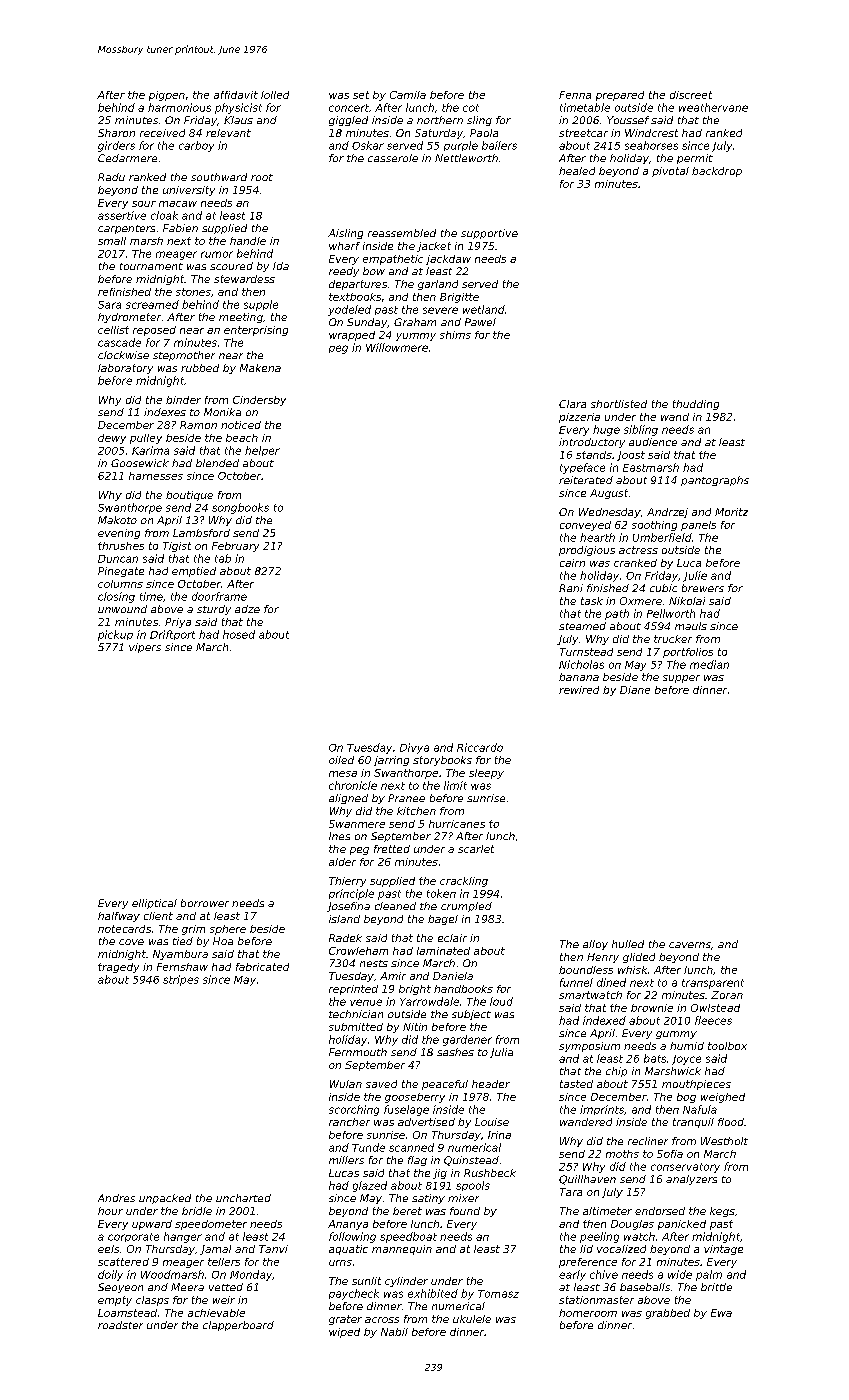  Describe the element at coordinates (126, 229) in the screenshot. I see `carpenters` at that location.
